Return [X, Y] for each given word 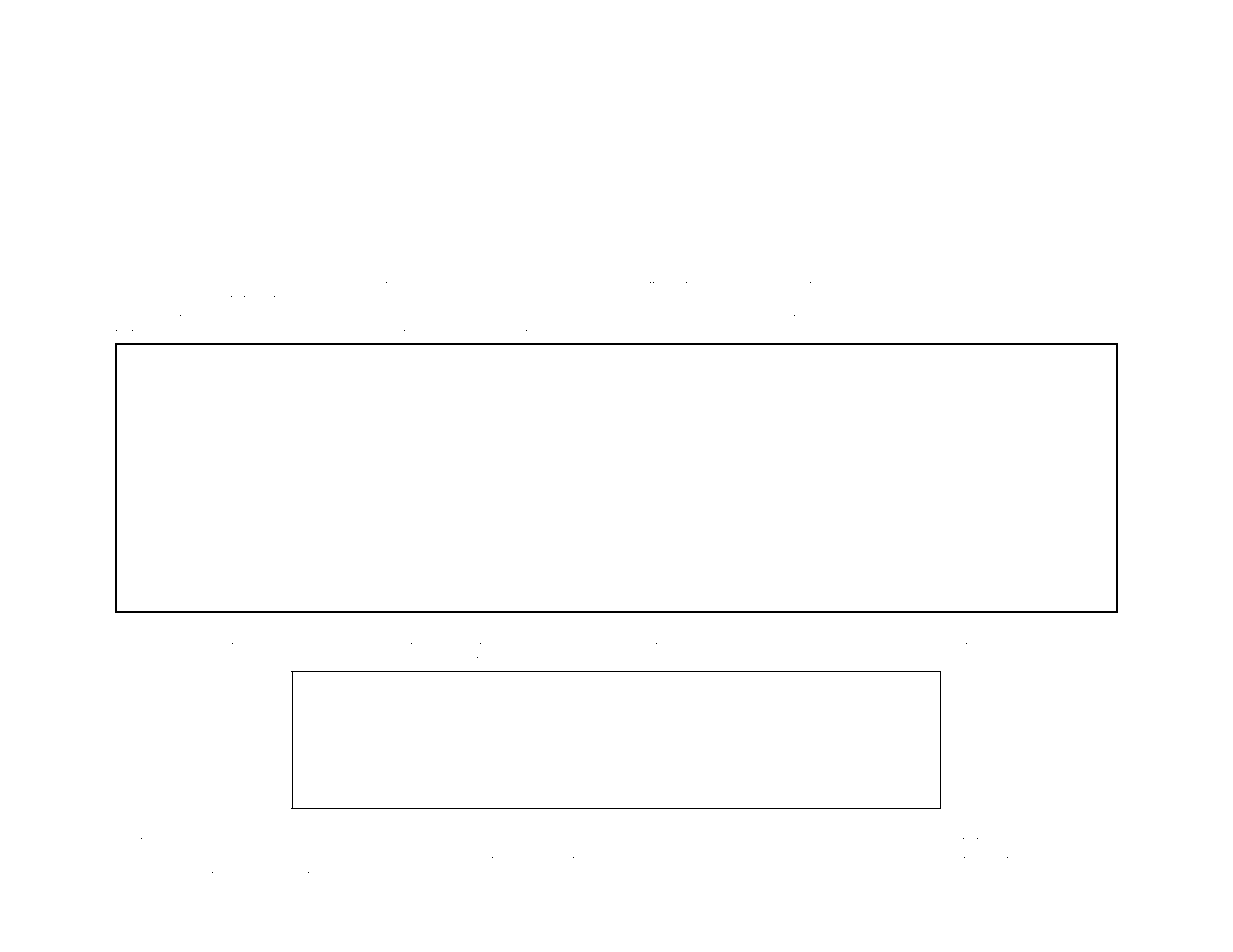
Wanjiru [334, 624]
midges [632, 648]
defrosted [347, 332]
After [734, 819]
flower [1082, 859]
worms [449, 333]
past [1030, 861]
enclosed [924, 625]
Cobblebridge [258, 334]
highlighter [848, 319]
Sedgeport [499, 625]
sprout [1062, 647]
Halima [458, 841]
